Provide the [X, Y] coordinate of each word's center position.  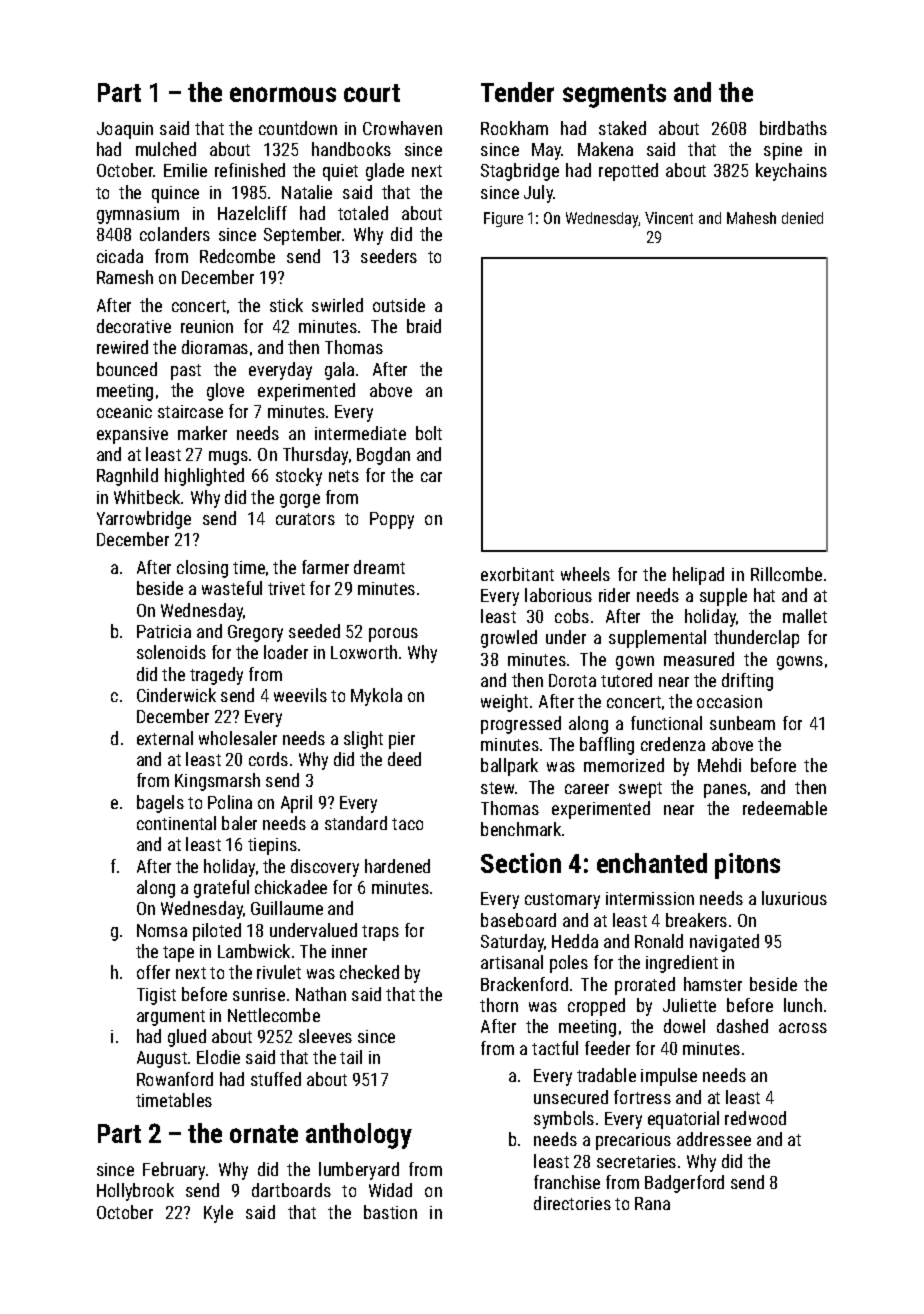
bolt [429, 433]
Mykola [376, 697]
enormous [283, 94]
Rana [652, 1203]
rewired [122, 347]
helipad [698, 576]
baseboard [518, 920]
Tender [517, 92]
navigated [724, 943]
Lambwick [254, 951]
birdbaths [793, 128]
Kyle [218, 1214]
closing [202, 569]
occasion [729, 701]
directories [572, 1203]
